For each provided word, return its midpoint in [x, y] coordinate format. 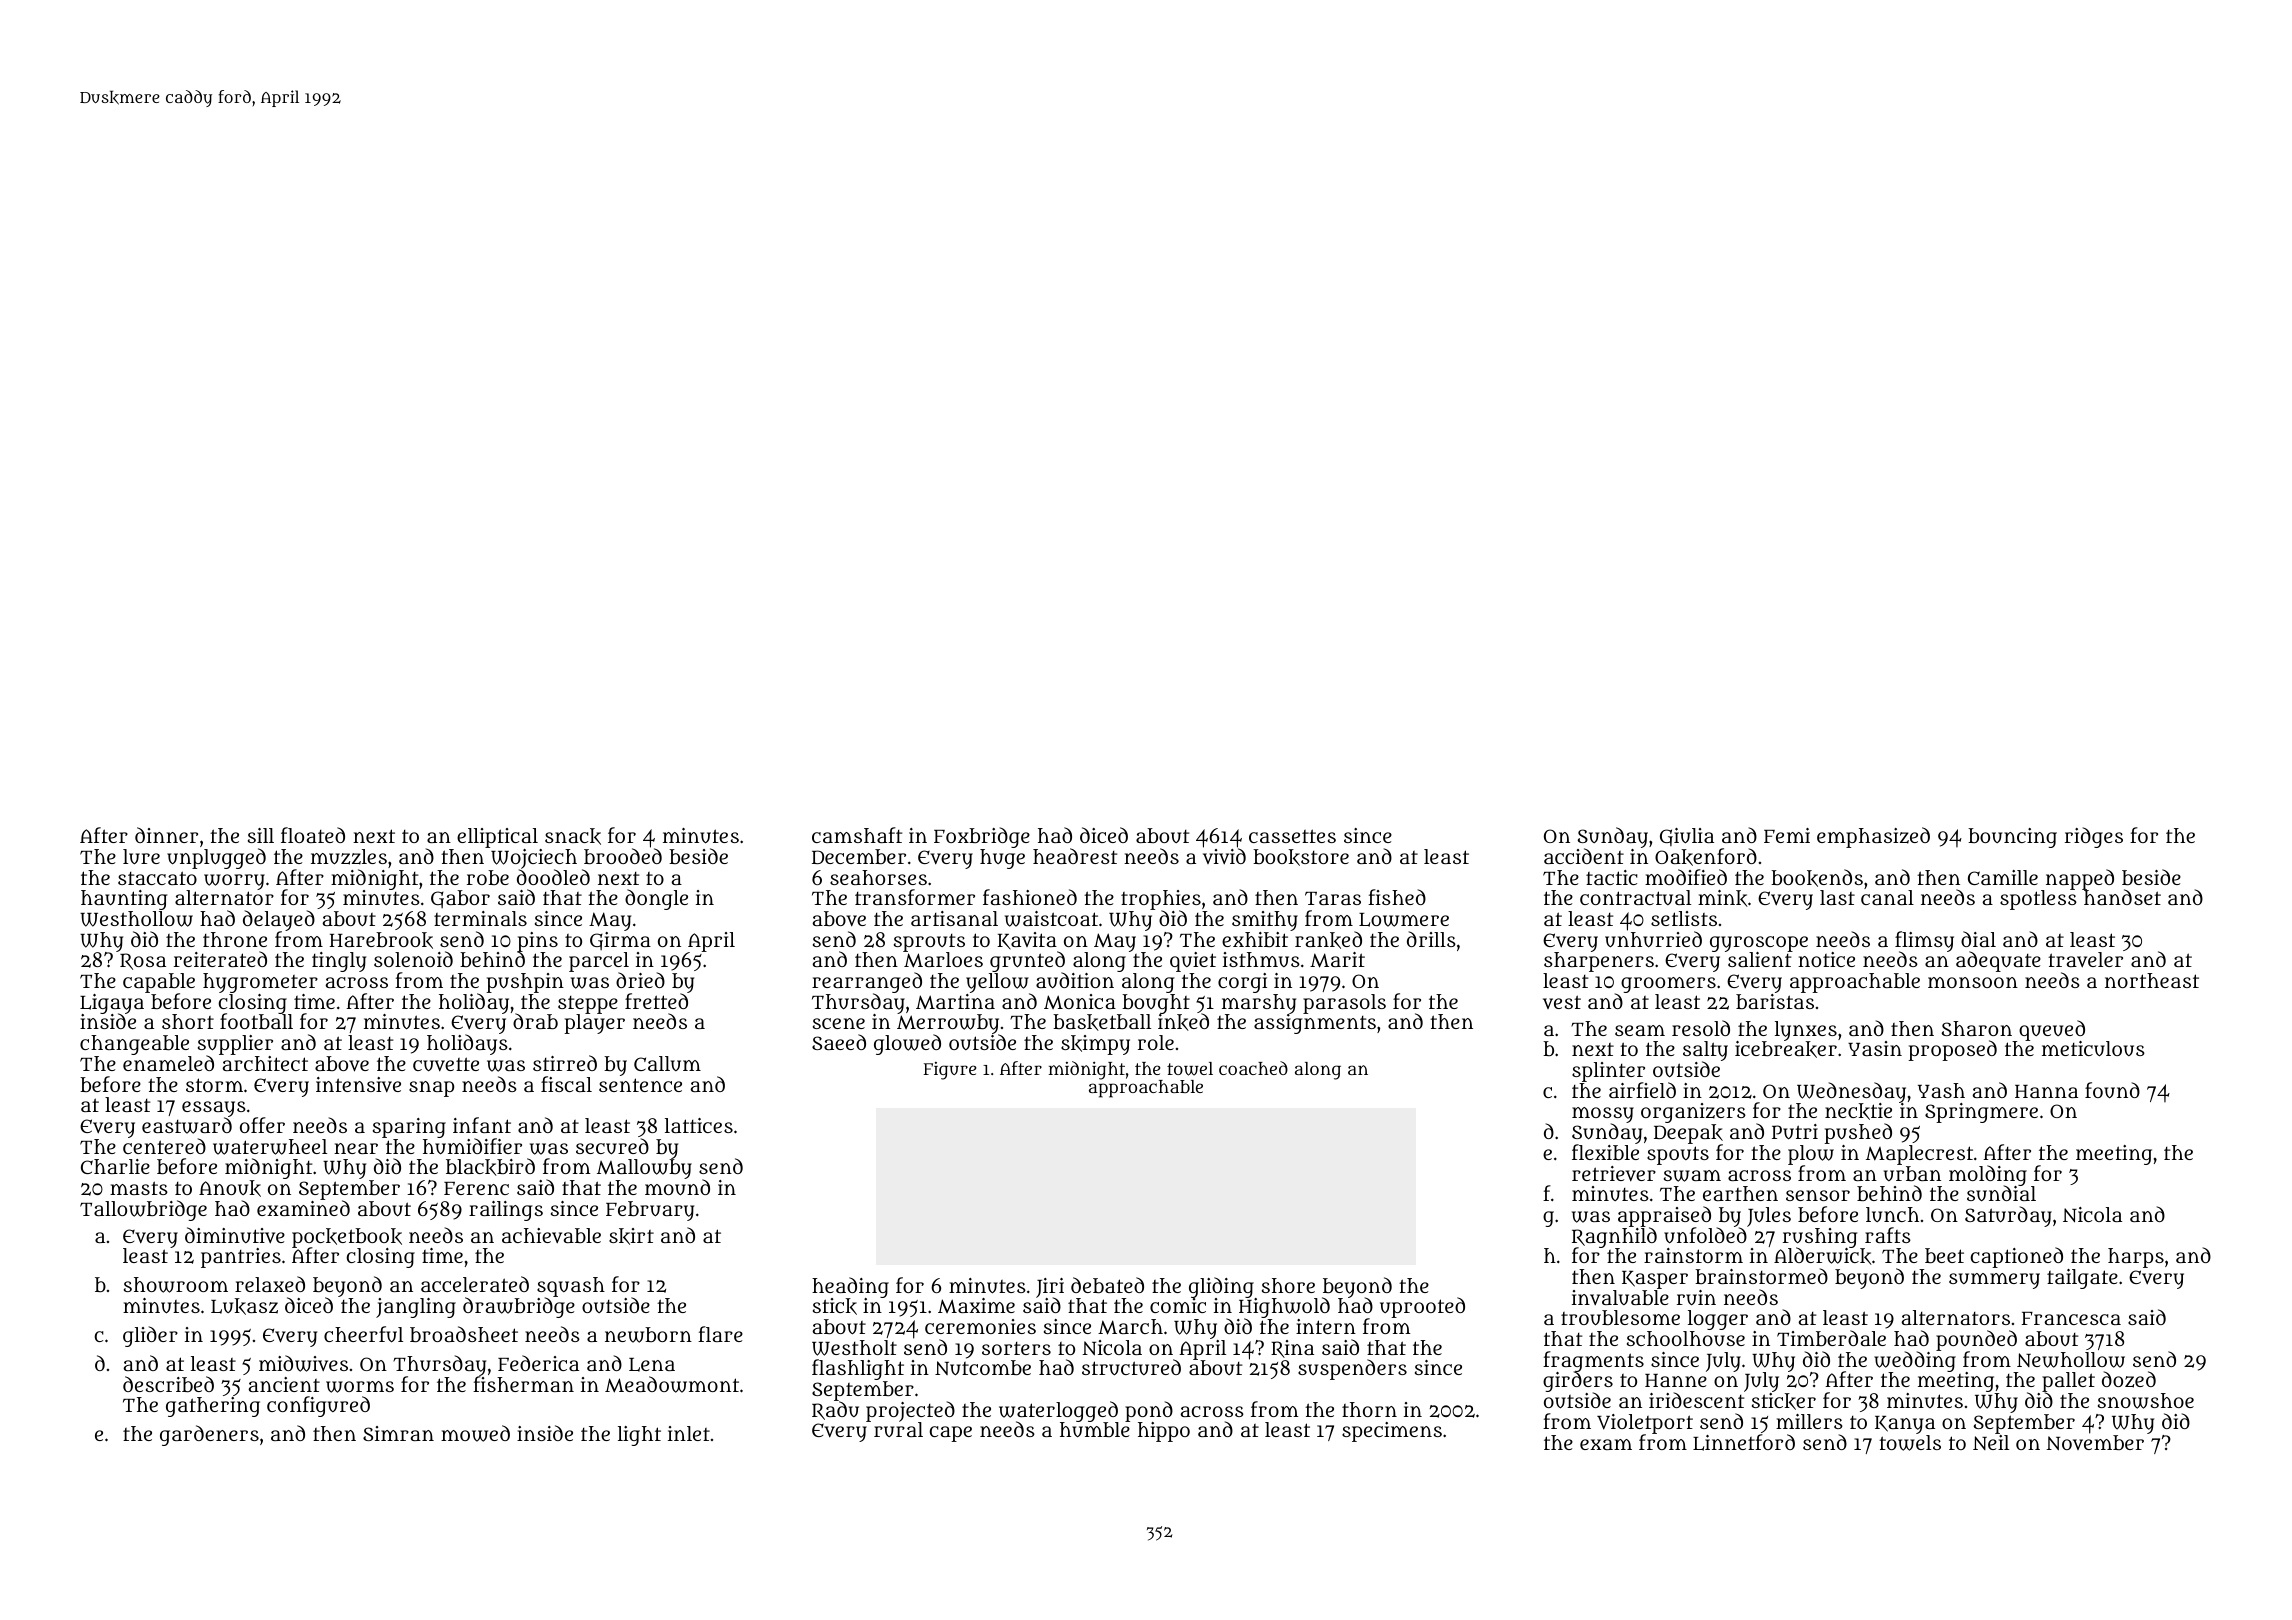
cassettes [1292, 836]
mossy [1603, 1115]
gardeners [209, 1435]
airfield [1642, 1090]
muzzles [349, 857]
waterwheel [270, 1147]
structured [1131, 1367]
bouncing [2012, 838]
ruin [1696, 1298]
